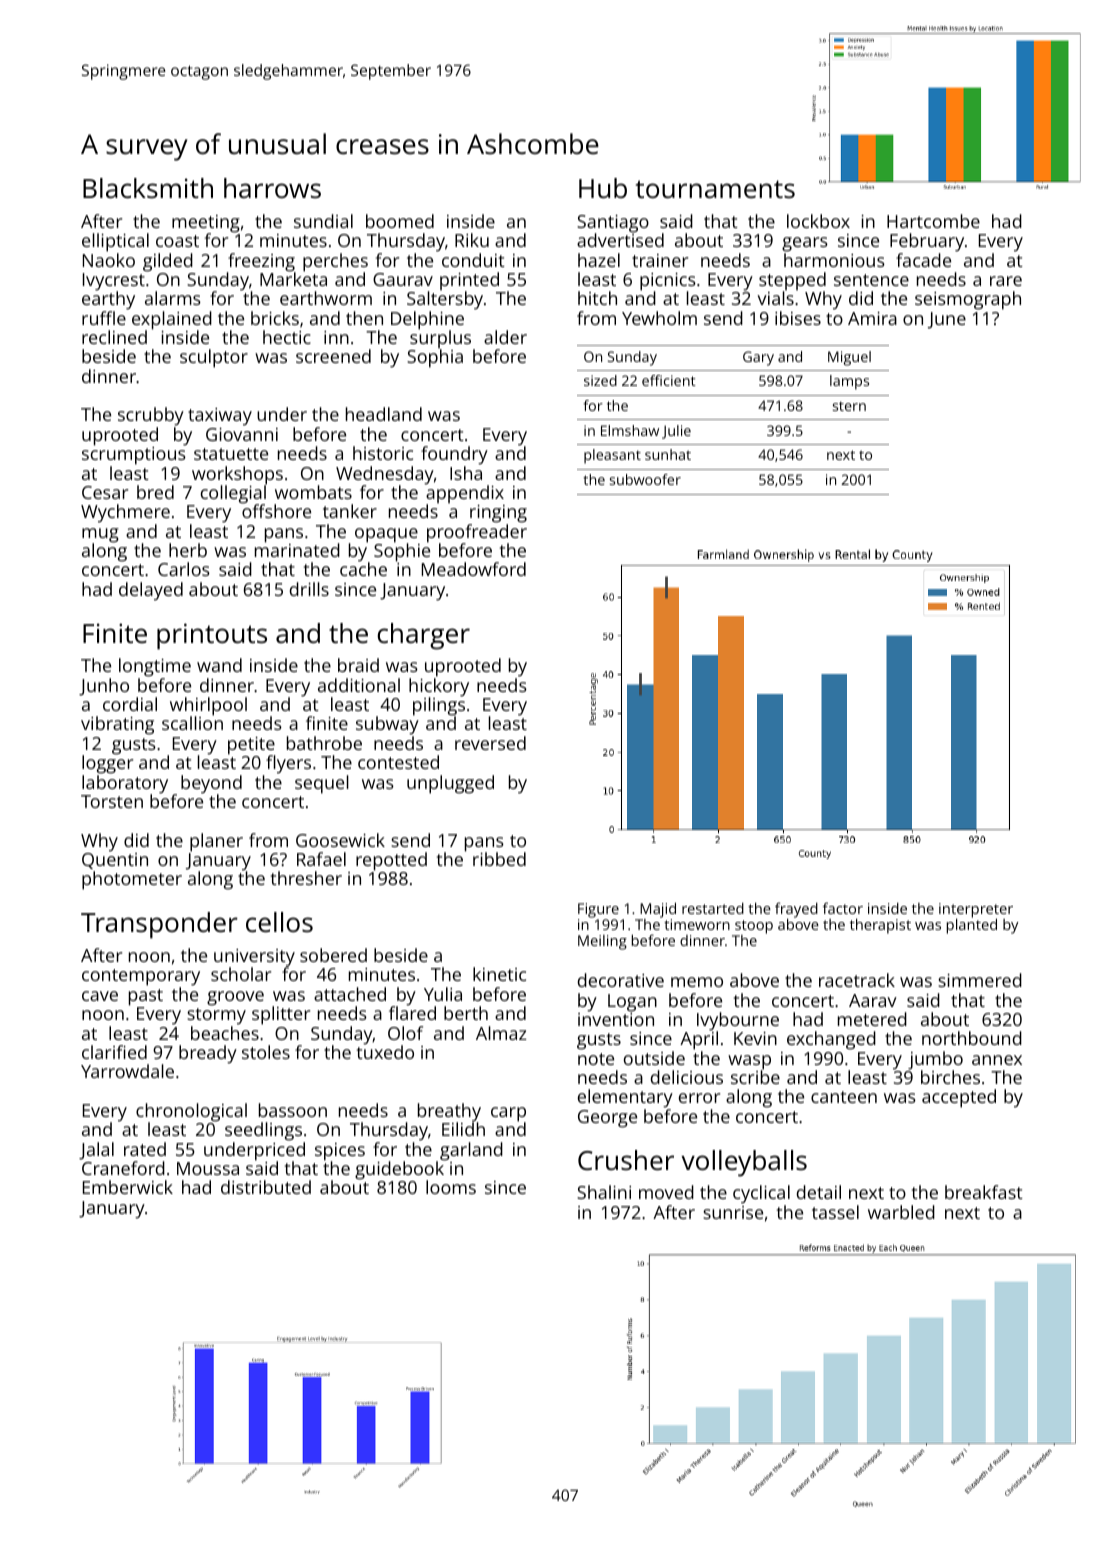 Image resolution: width=1104 pixels, height=1562 pixels. Describe the element at coordinates (604, 1192) in the screenshot. I see `Shalini` at that location.
